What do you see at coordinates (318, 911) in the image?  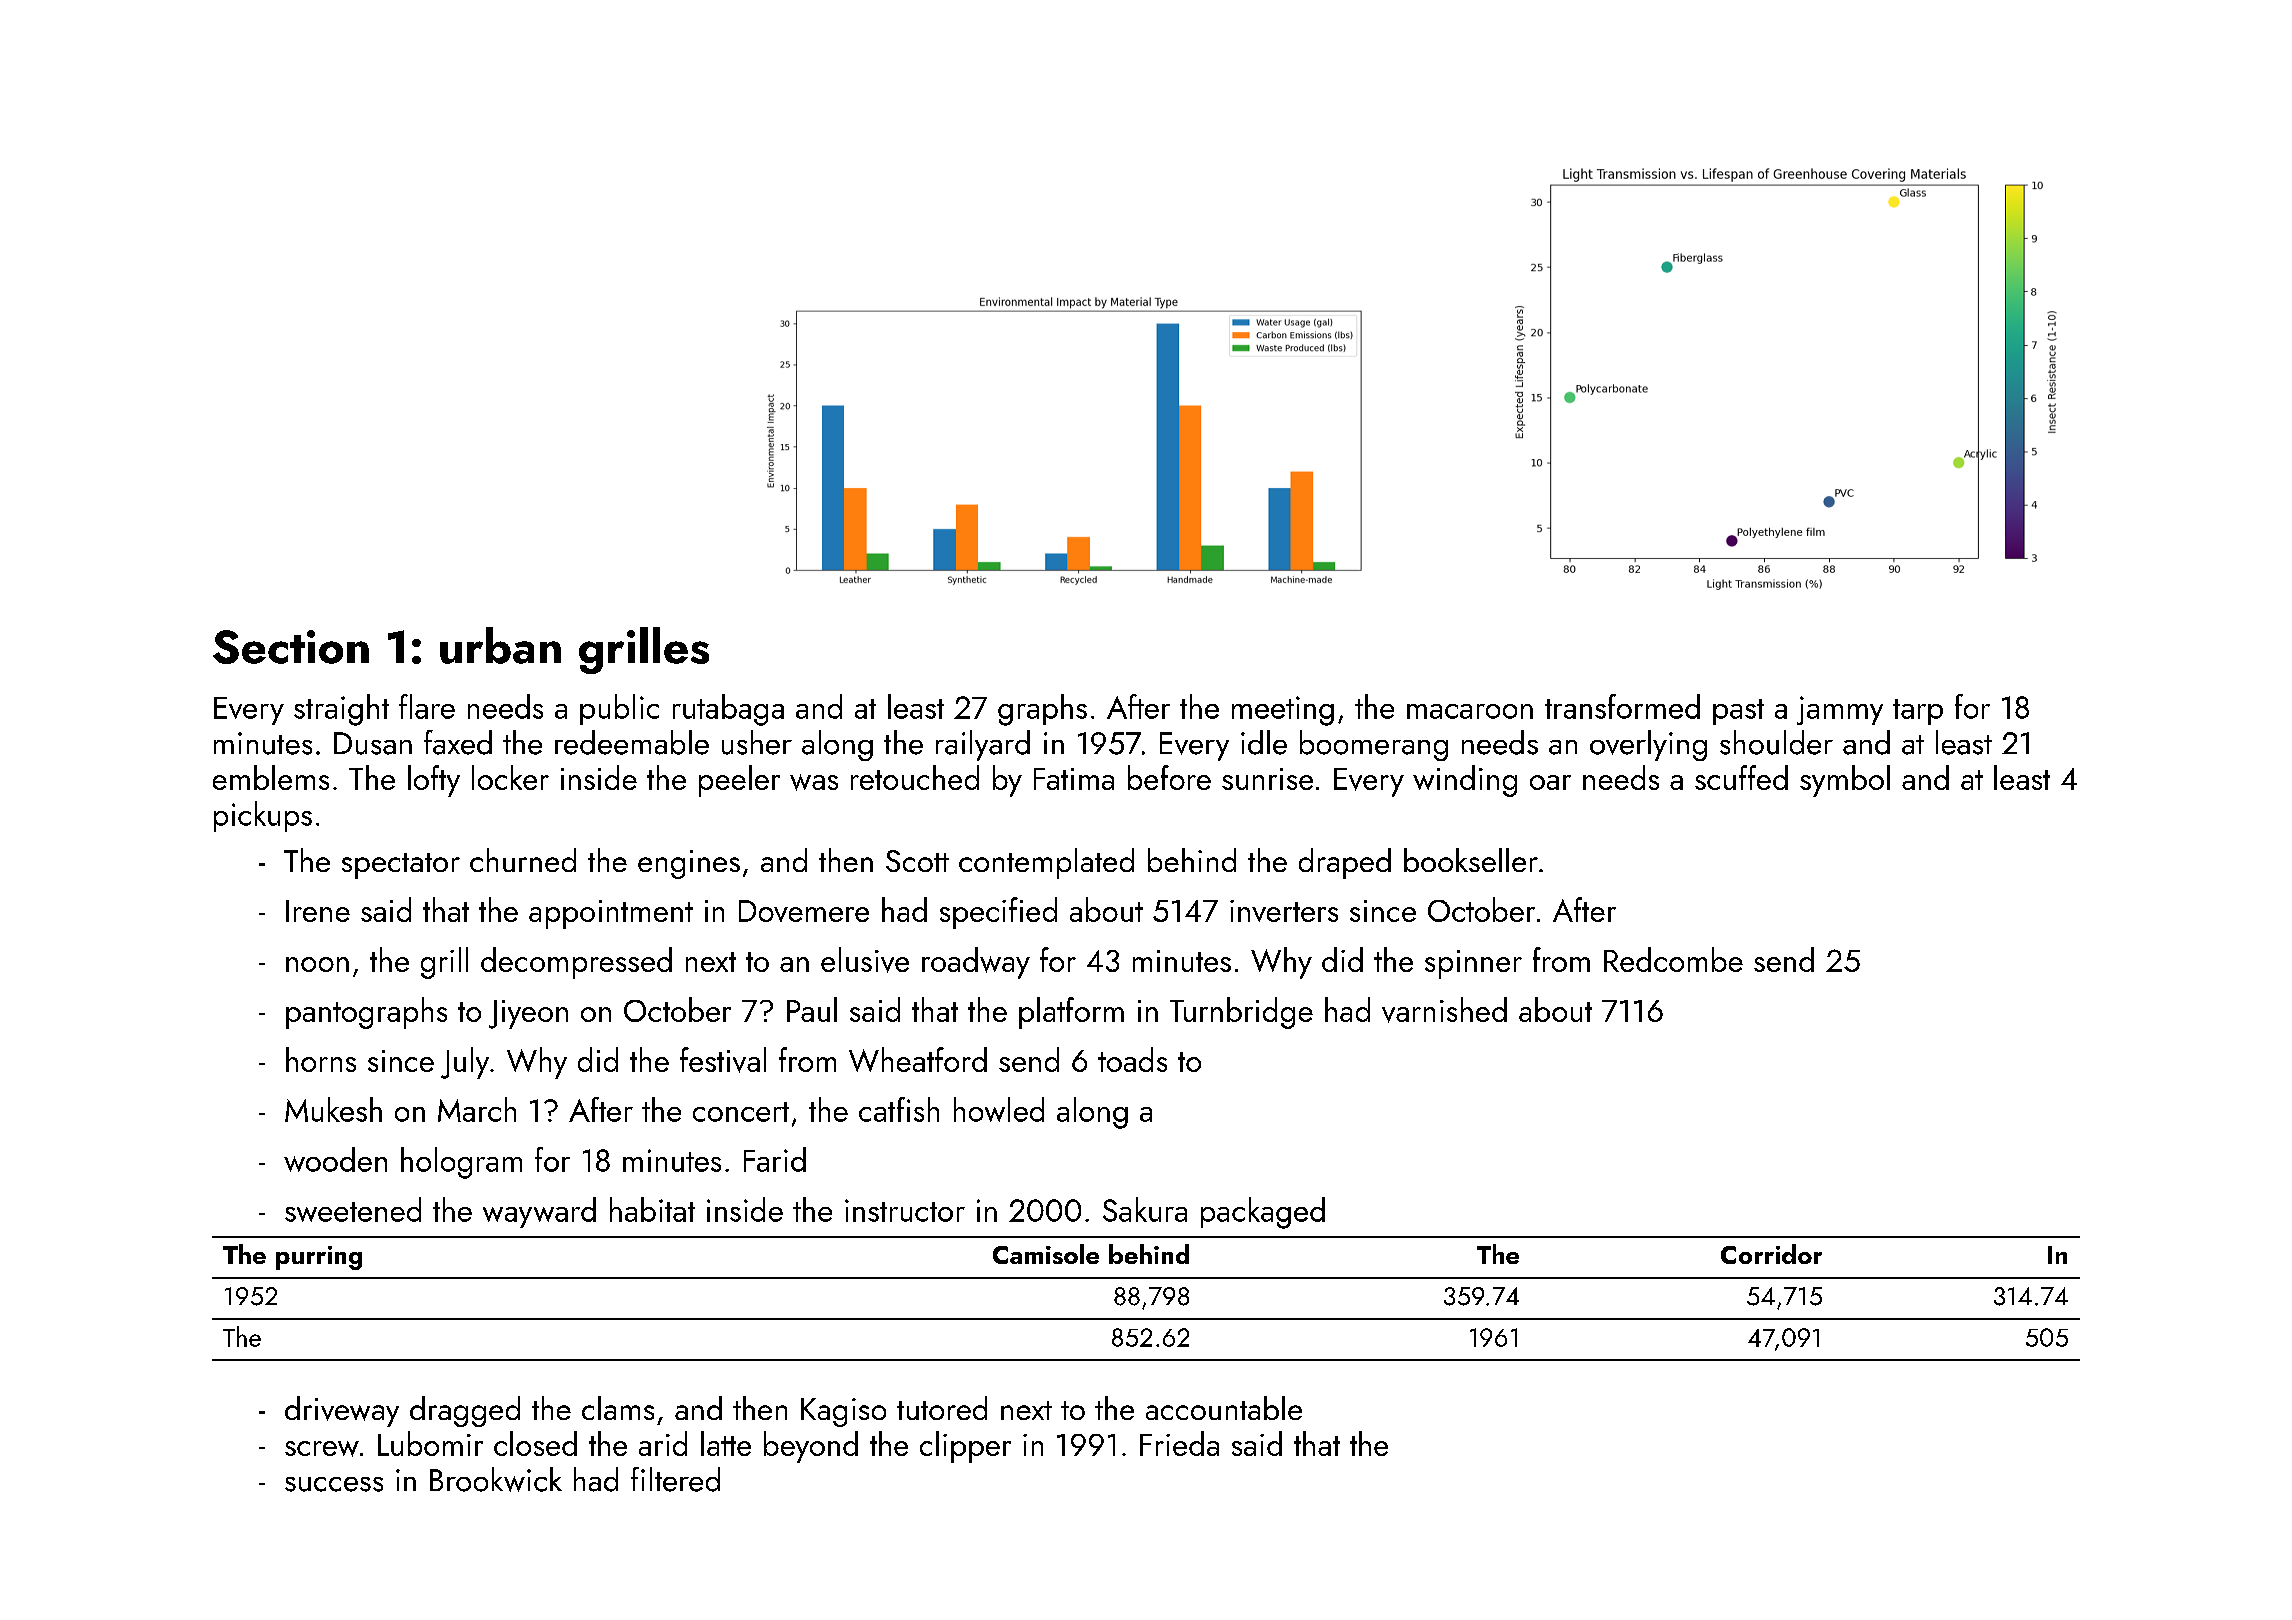 I see `Irene` at bounding box center [318, 911].
